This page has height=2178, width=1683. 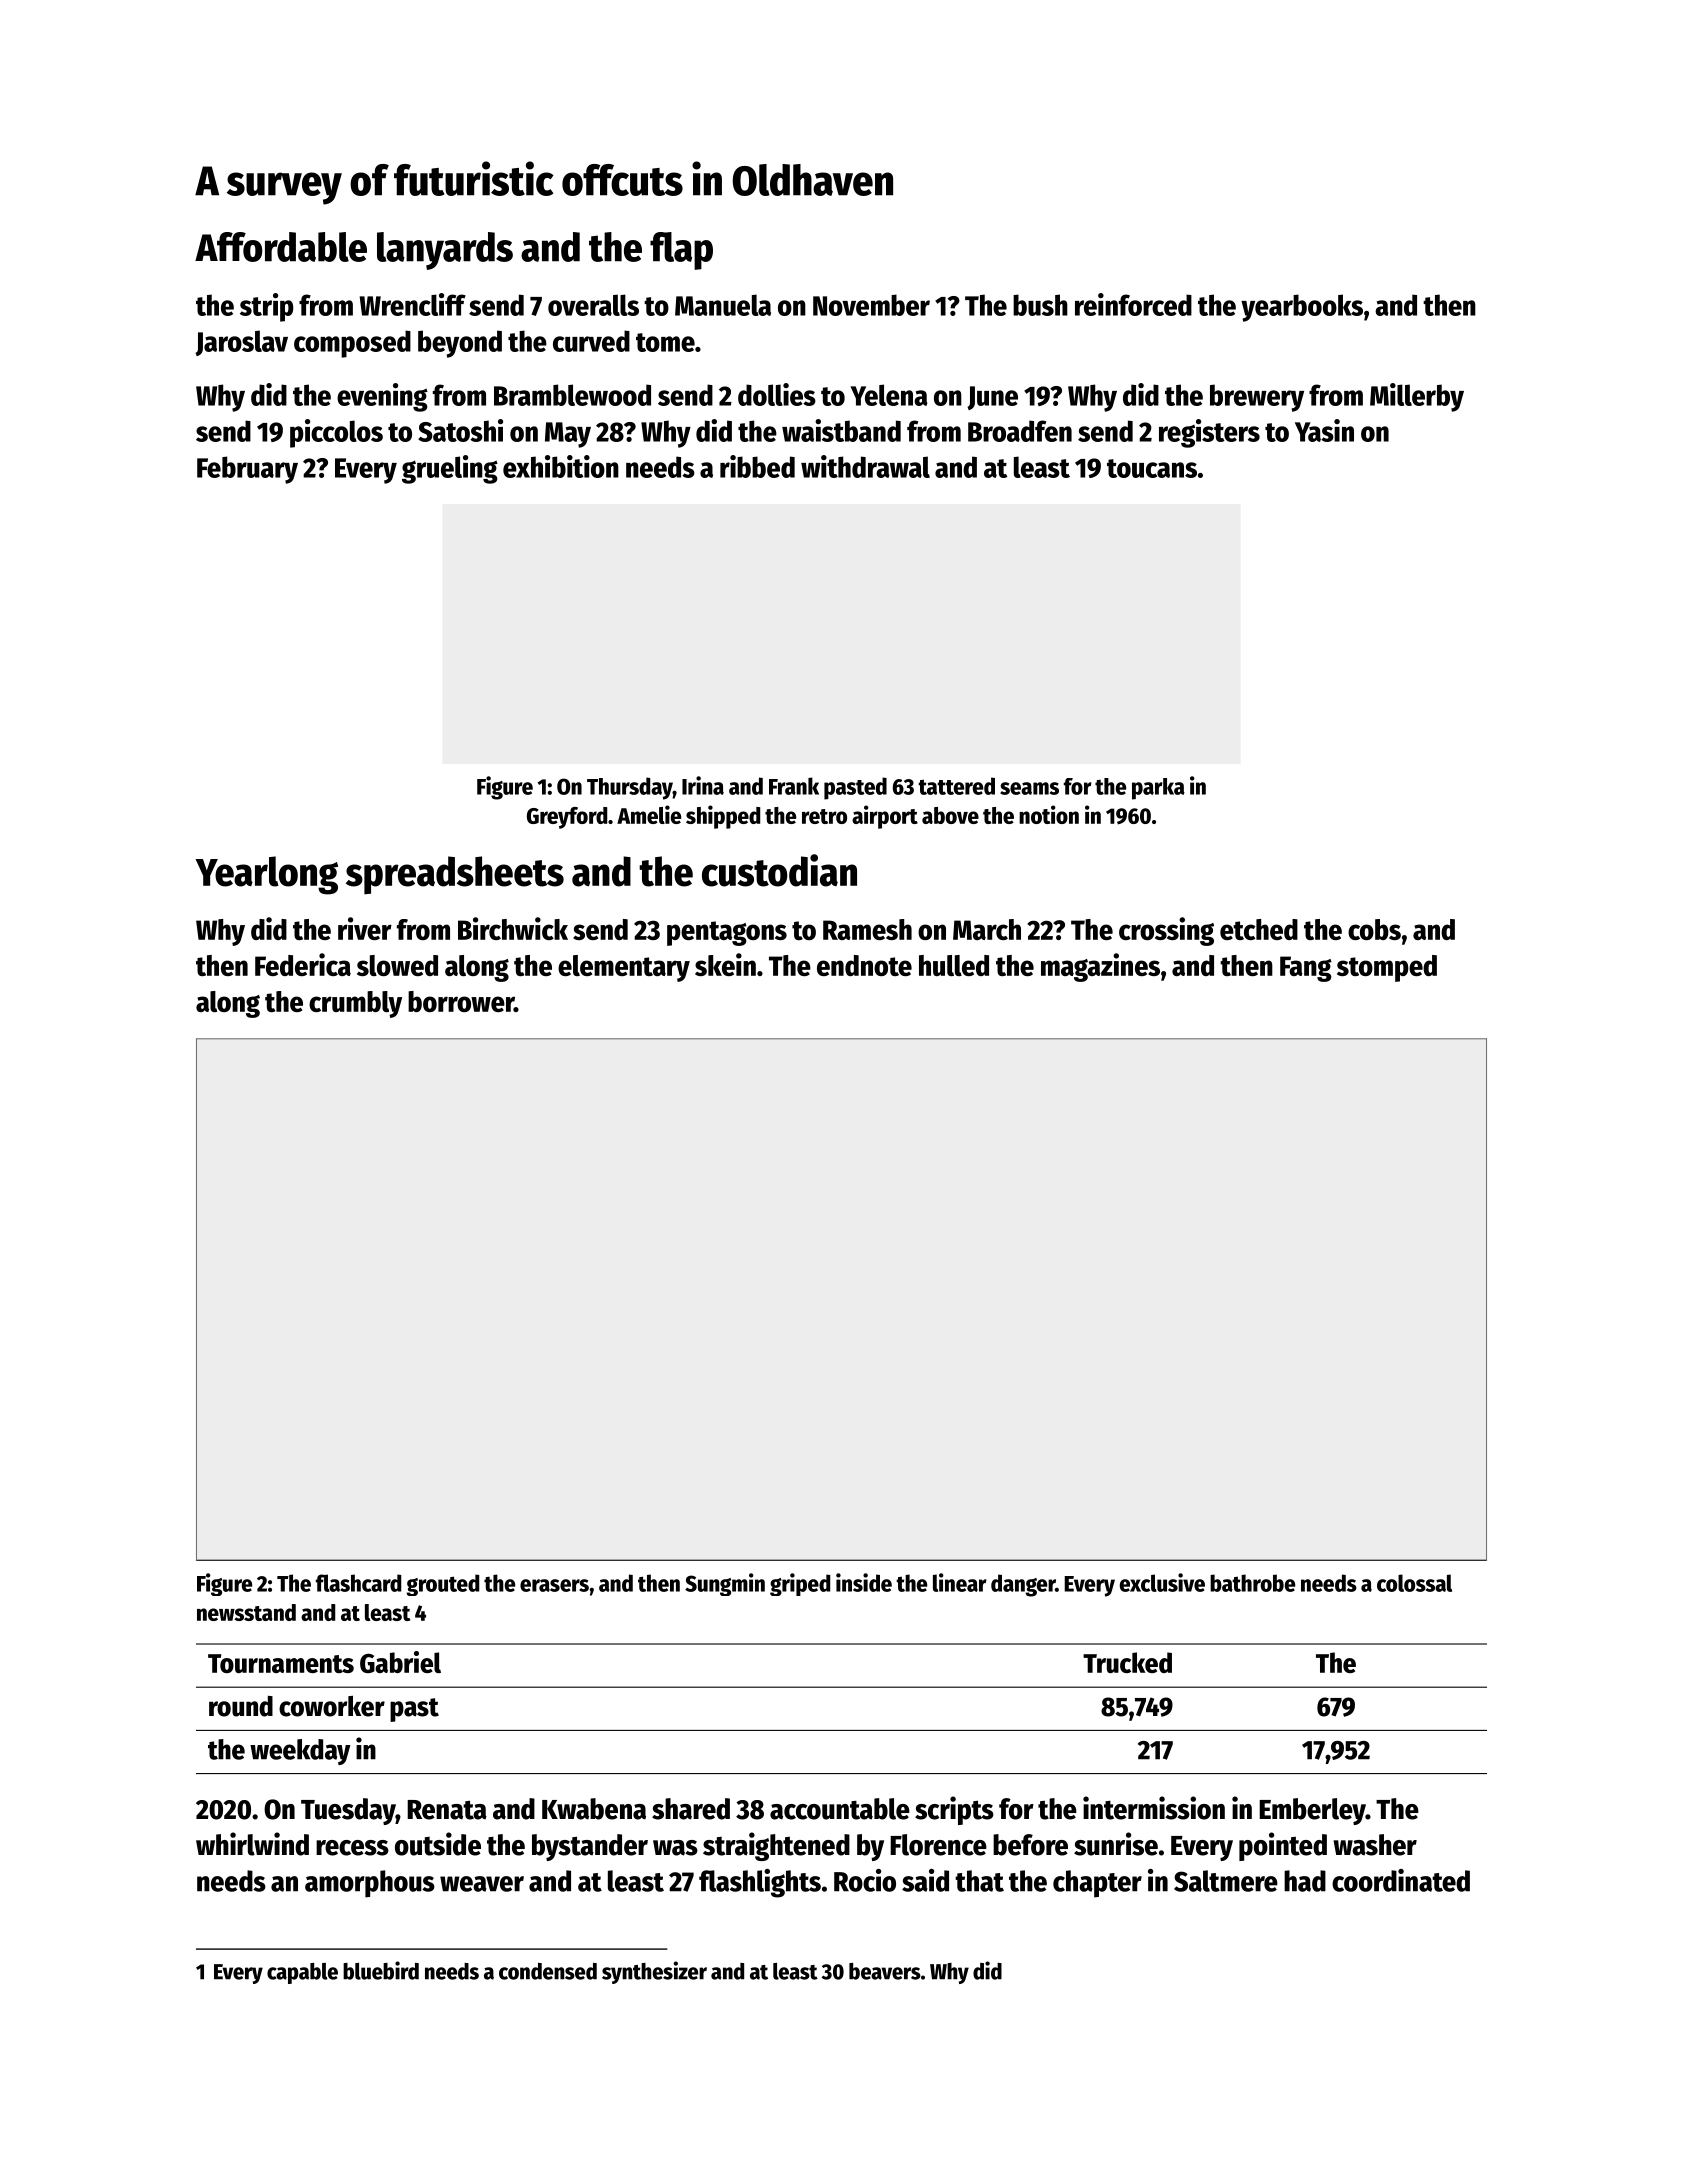 I want to click on beavers, so click(x=885, y=1971).
